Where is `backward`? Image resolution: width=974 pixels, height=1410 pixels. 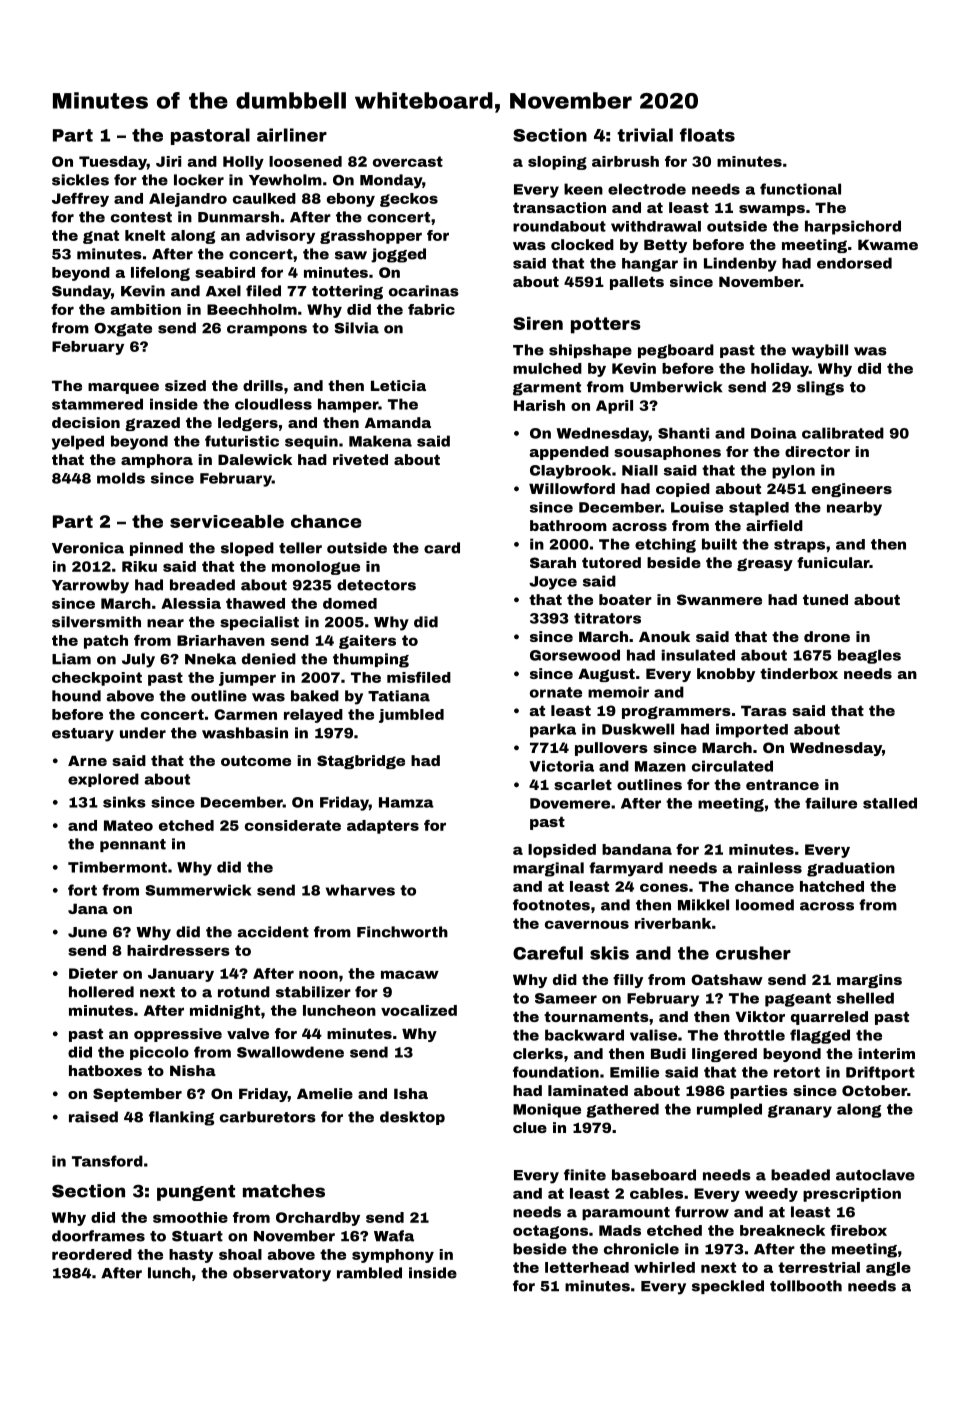
backward is located at coordinates (584, 1035).
